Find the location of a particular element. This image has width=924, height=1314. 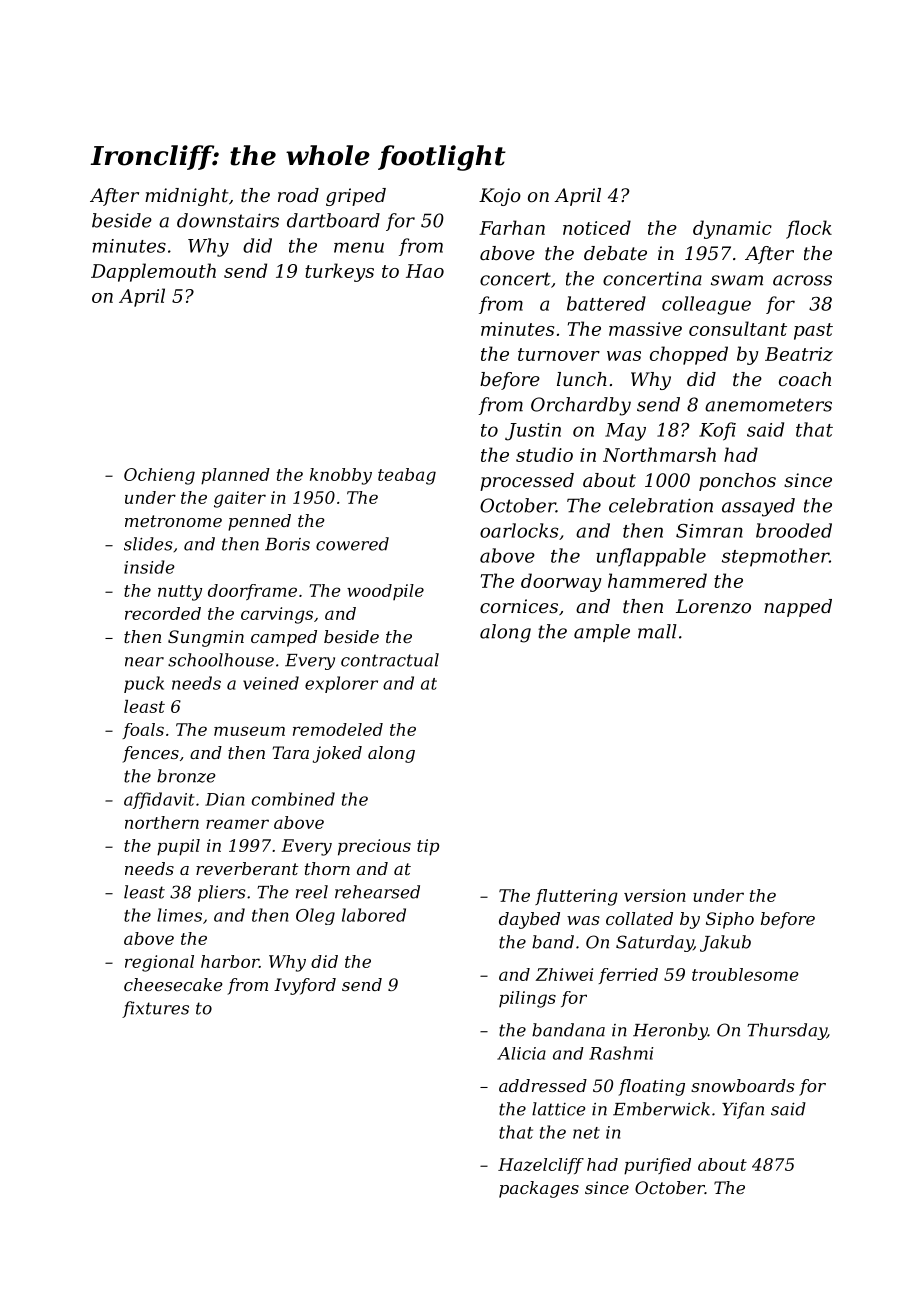

Kojo is located at coordinates (500, 197).
